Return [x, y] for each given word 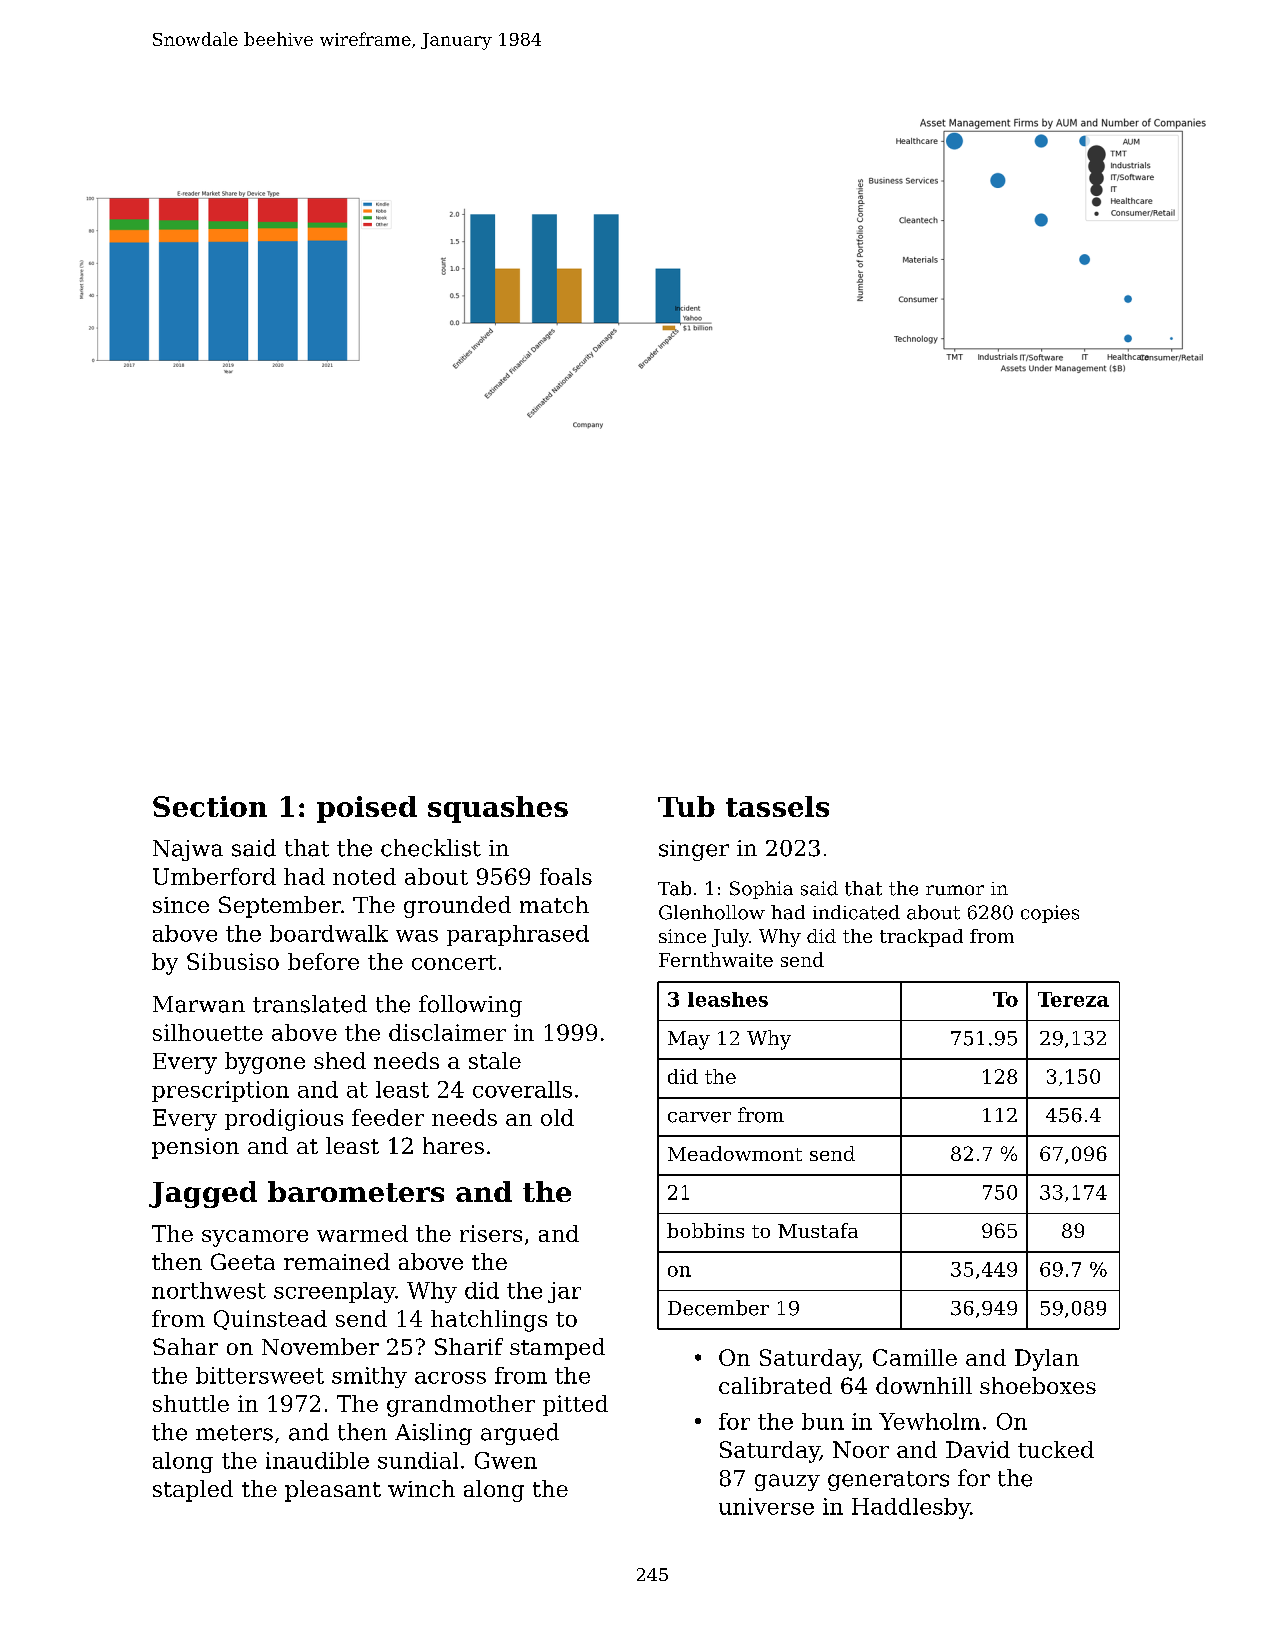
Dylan [1047, 1360]
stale [495, 1060]
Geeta [243, 1261]
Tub [686, 806]
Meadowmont [735, 1153]
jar [564, 1292]
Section [210, 806]
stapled [193, 1491]
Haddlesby [911, 1508]
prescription [220, 1091]
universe [766, 1506]
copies [1050, 914]
